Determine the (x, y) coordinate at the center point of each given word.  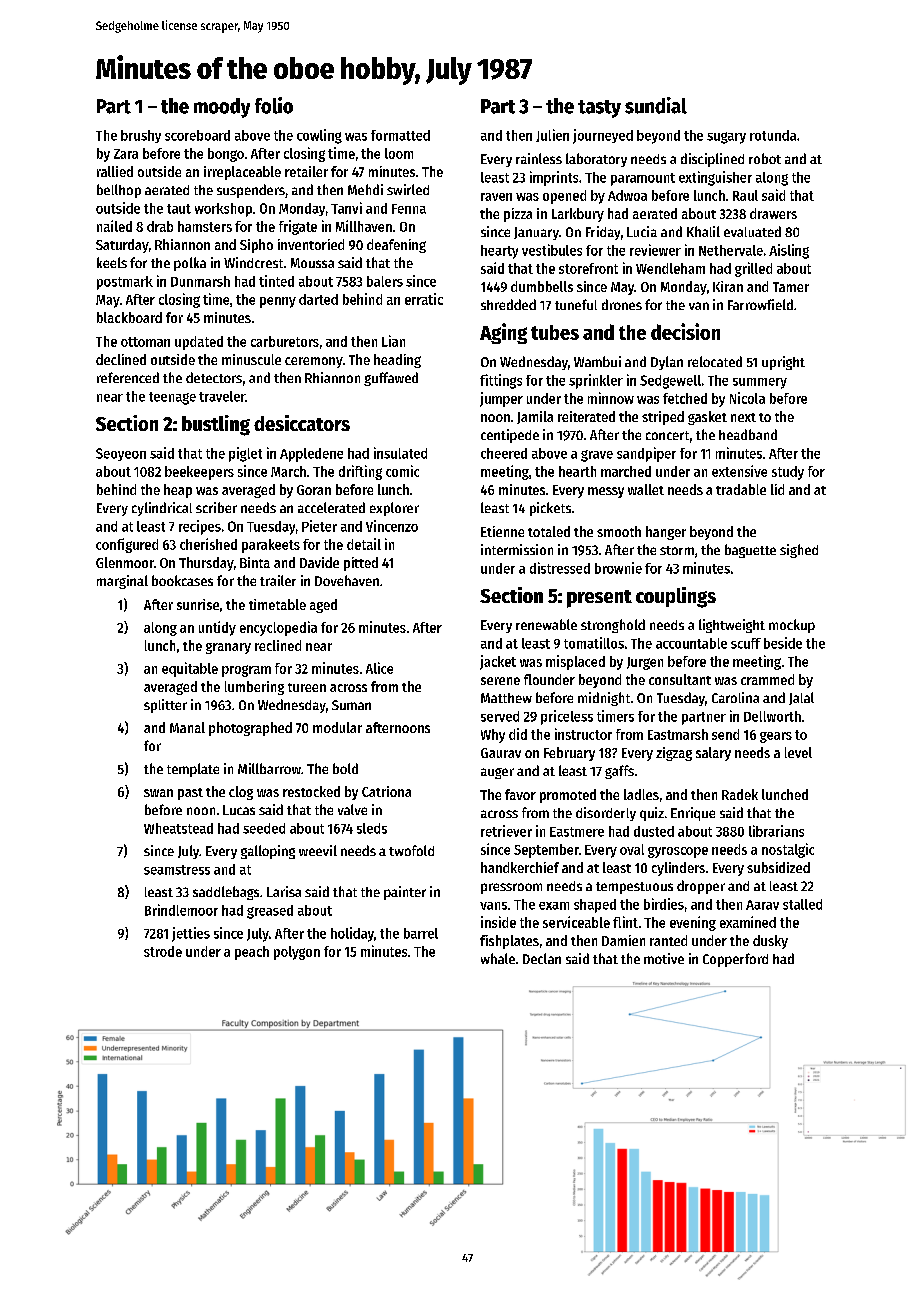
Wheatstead (178, 828)
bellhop (119, 191)
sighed (799, 551)
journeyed (603, 136)
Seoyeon (121, 454)
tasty (599, 109)
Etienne (502, 531)
